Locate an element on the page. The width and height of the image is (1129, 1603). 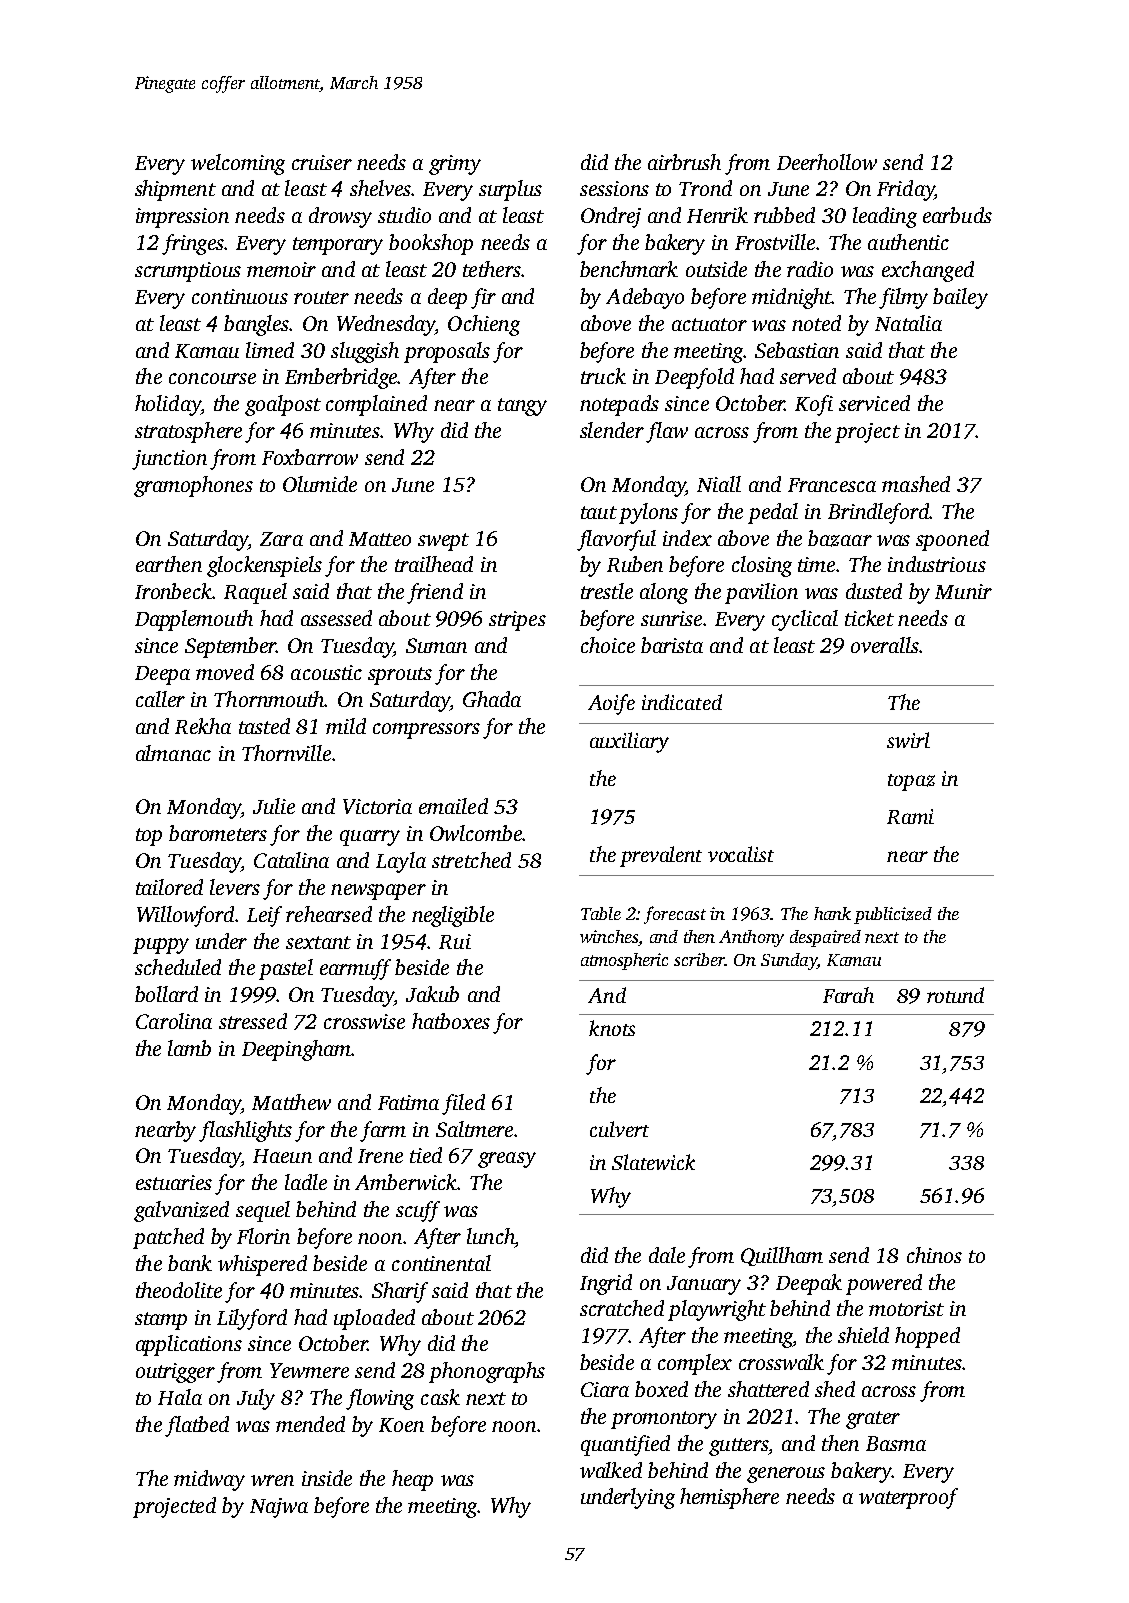
grimy is located at coordinates (455, 165).
